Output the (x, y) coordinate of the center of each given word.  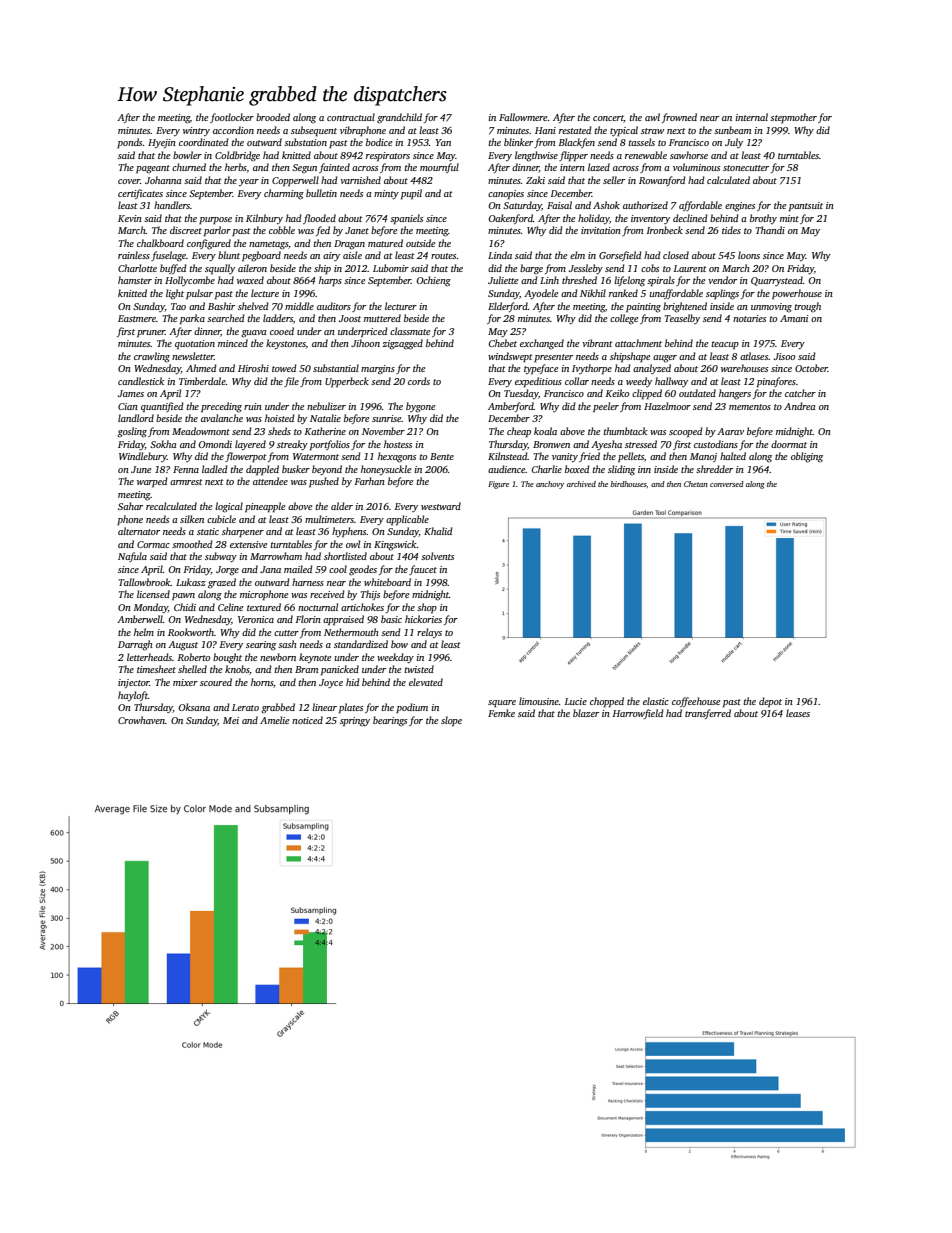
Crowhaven (141, 720)
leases (798, 713)
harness (308, 582)
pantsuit (806, 206)
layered (250, 445)
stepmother (793, 118)
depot (770, 702)
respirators (388, 156)
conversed (727, 484)
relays (429, 633)
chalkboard (160, 243)
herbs (236, 167)
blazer (586, 713)
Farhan (369, 481)
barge (531, 269)
